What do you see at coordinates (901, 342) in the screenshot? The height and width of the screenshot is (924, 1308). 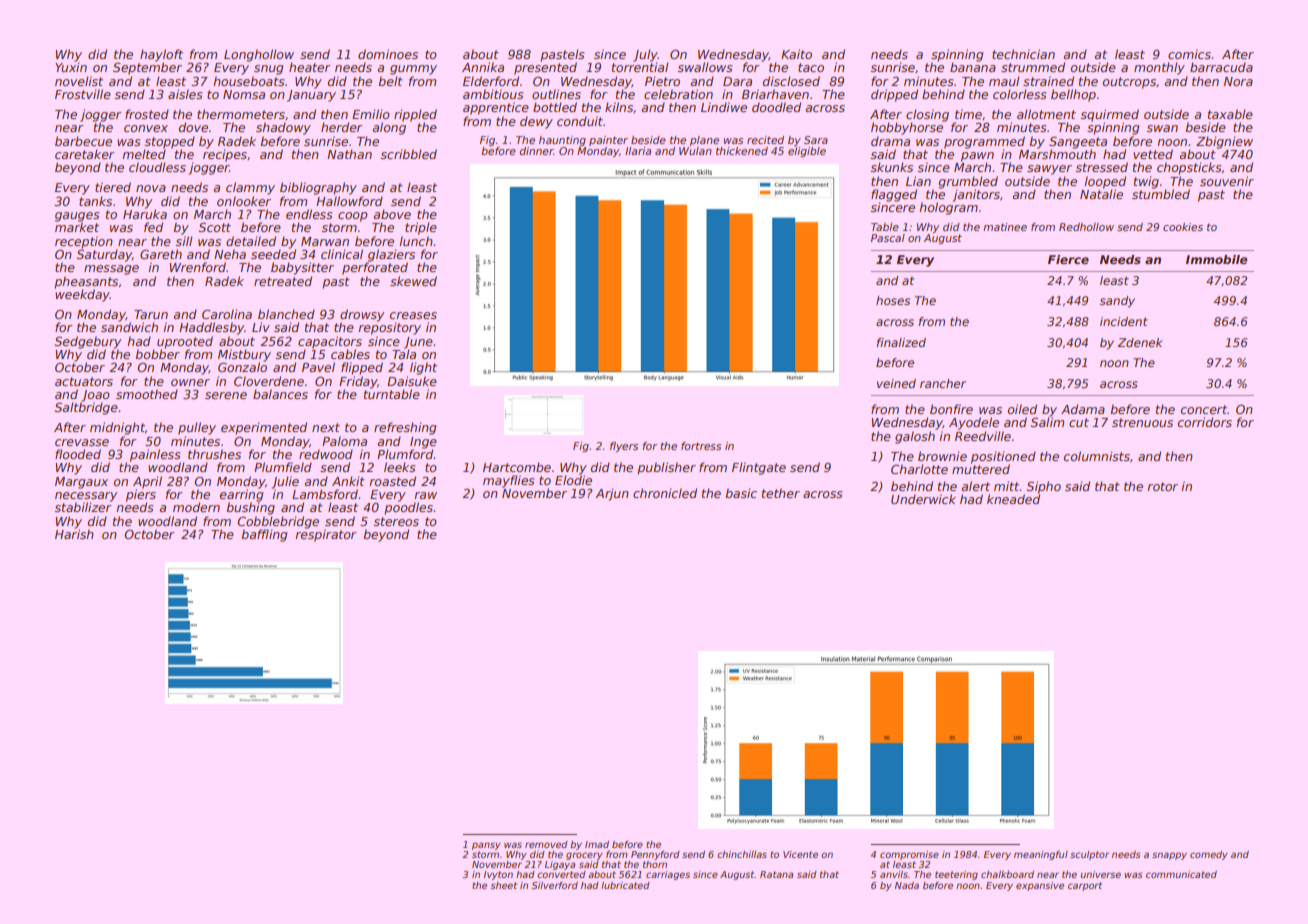 I see `finalized` at bounding box center [901, 342].
